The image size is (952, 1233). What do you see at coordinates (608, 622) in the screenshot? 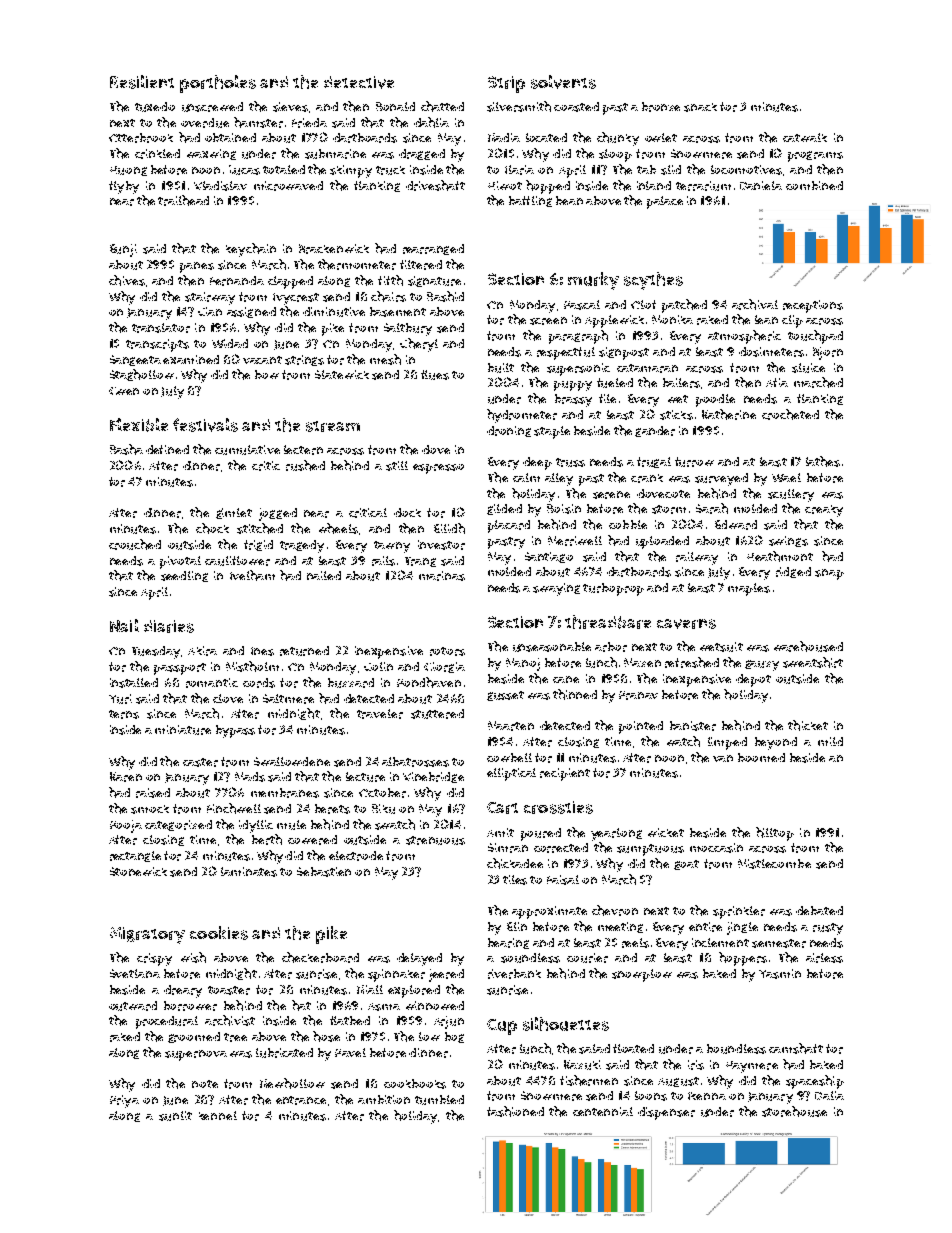
I see `threadbare` at bounding box center [608, 622].
